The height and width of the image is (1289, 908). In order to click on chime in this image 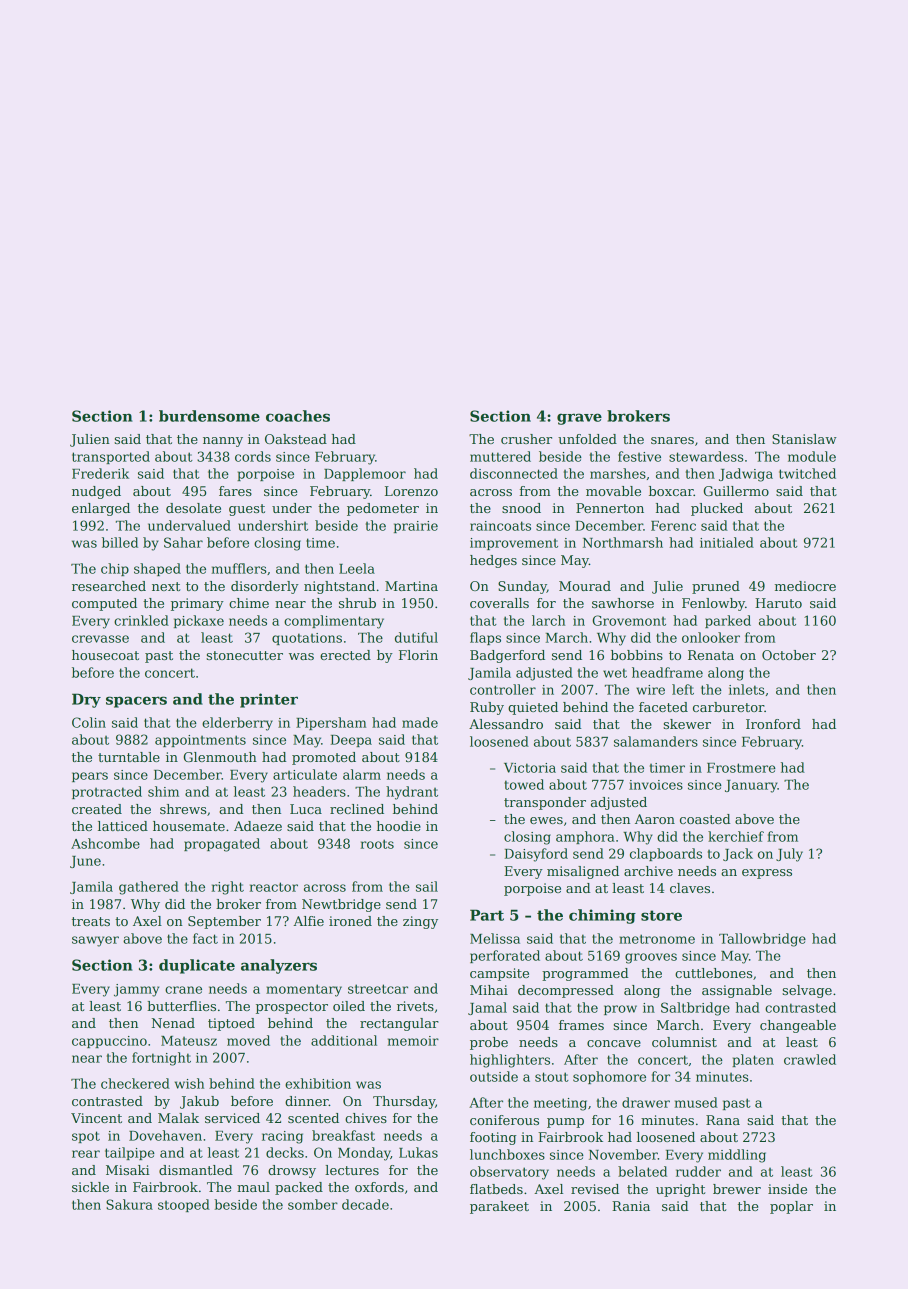, I will do `click(249, 603)`.
